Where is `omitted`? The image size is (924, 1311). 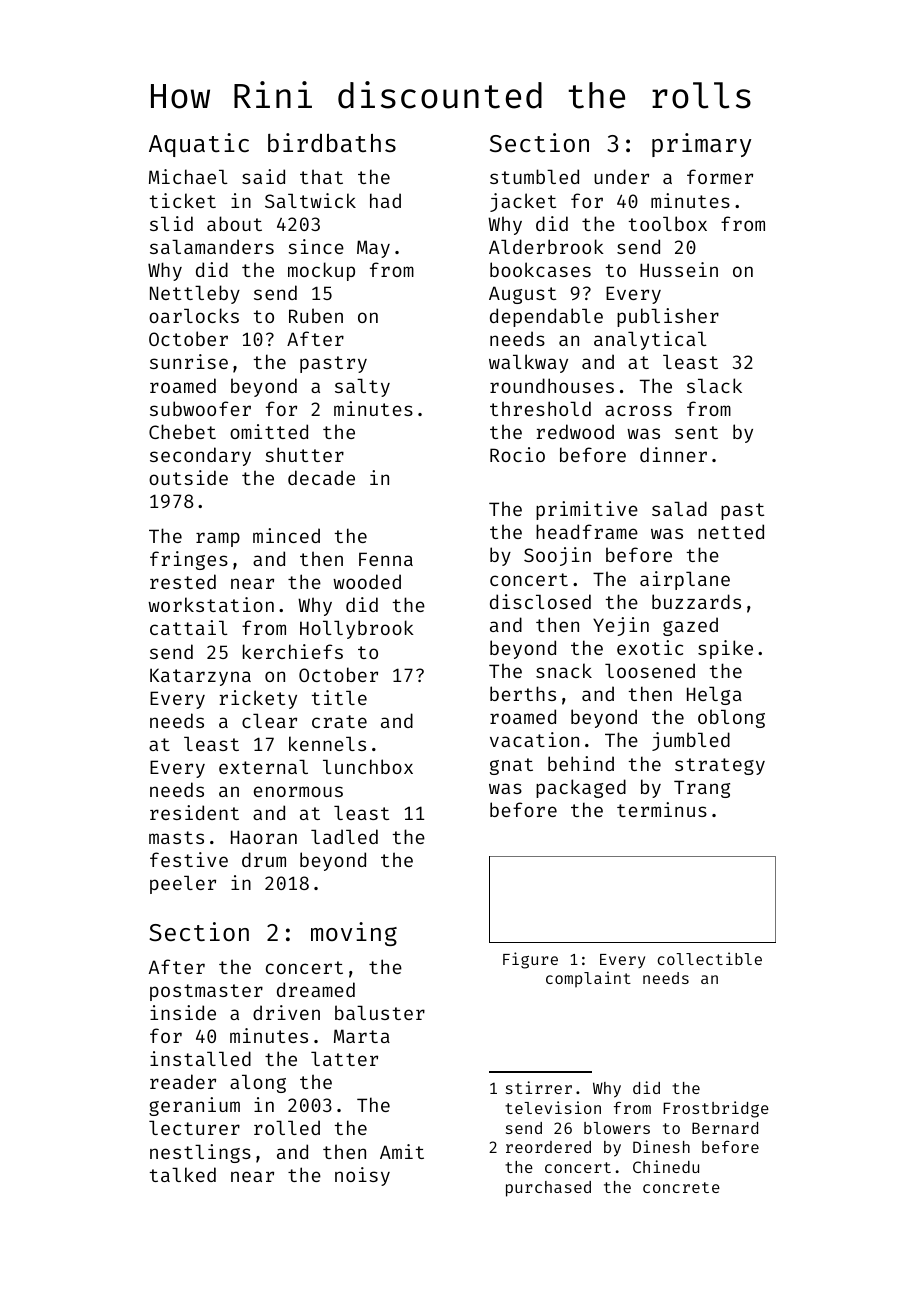
omitted is located at coordinates (269, 431).
